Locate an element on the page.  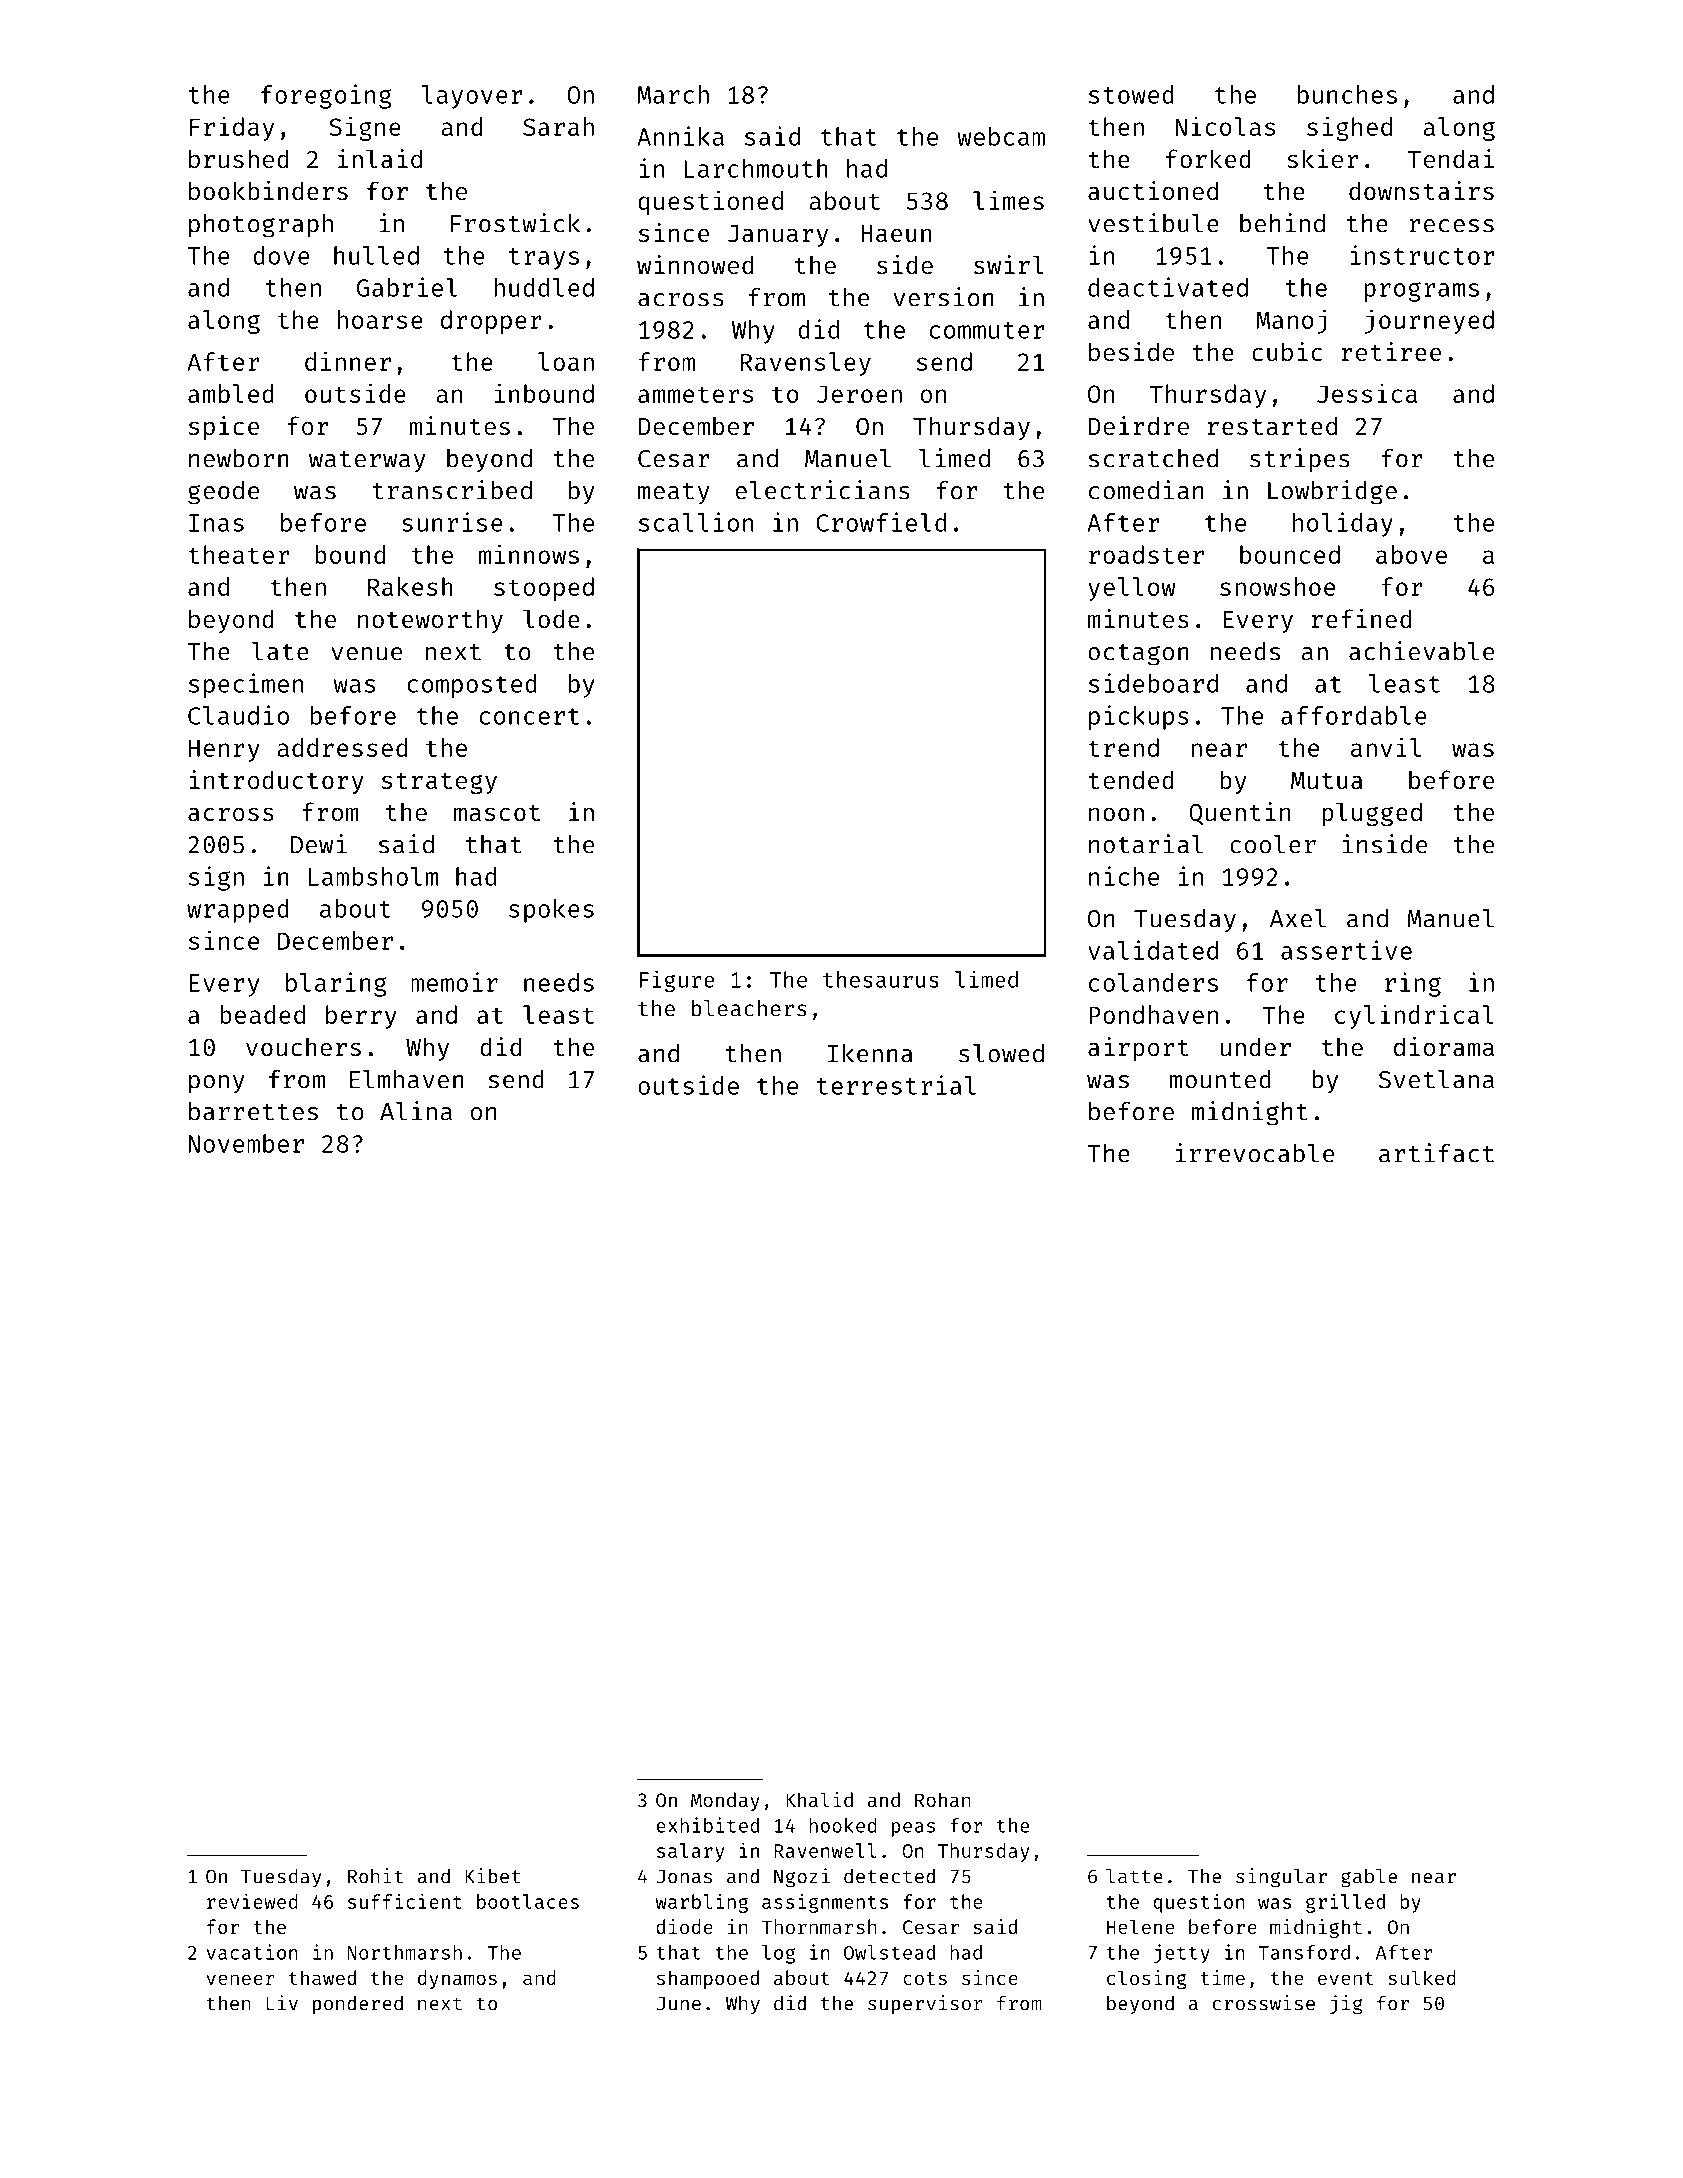
Svetlana is located at coordinates (1436, 1079).
